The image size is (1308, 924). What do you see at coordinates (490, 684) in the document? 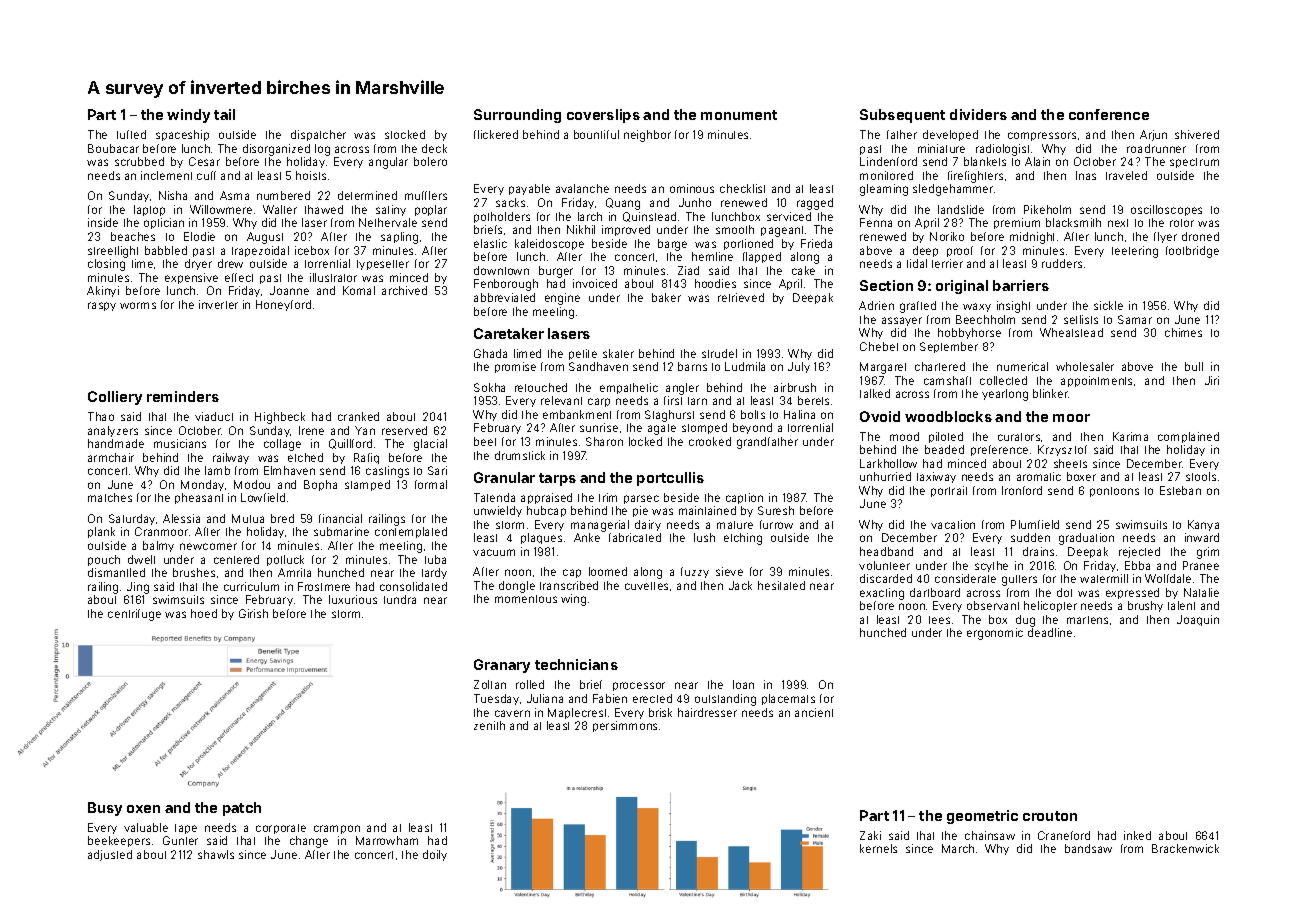
I see `Zoltan` at bounding box center [490, 684].
